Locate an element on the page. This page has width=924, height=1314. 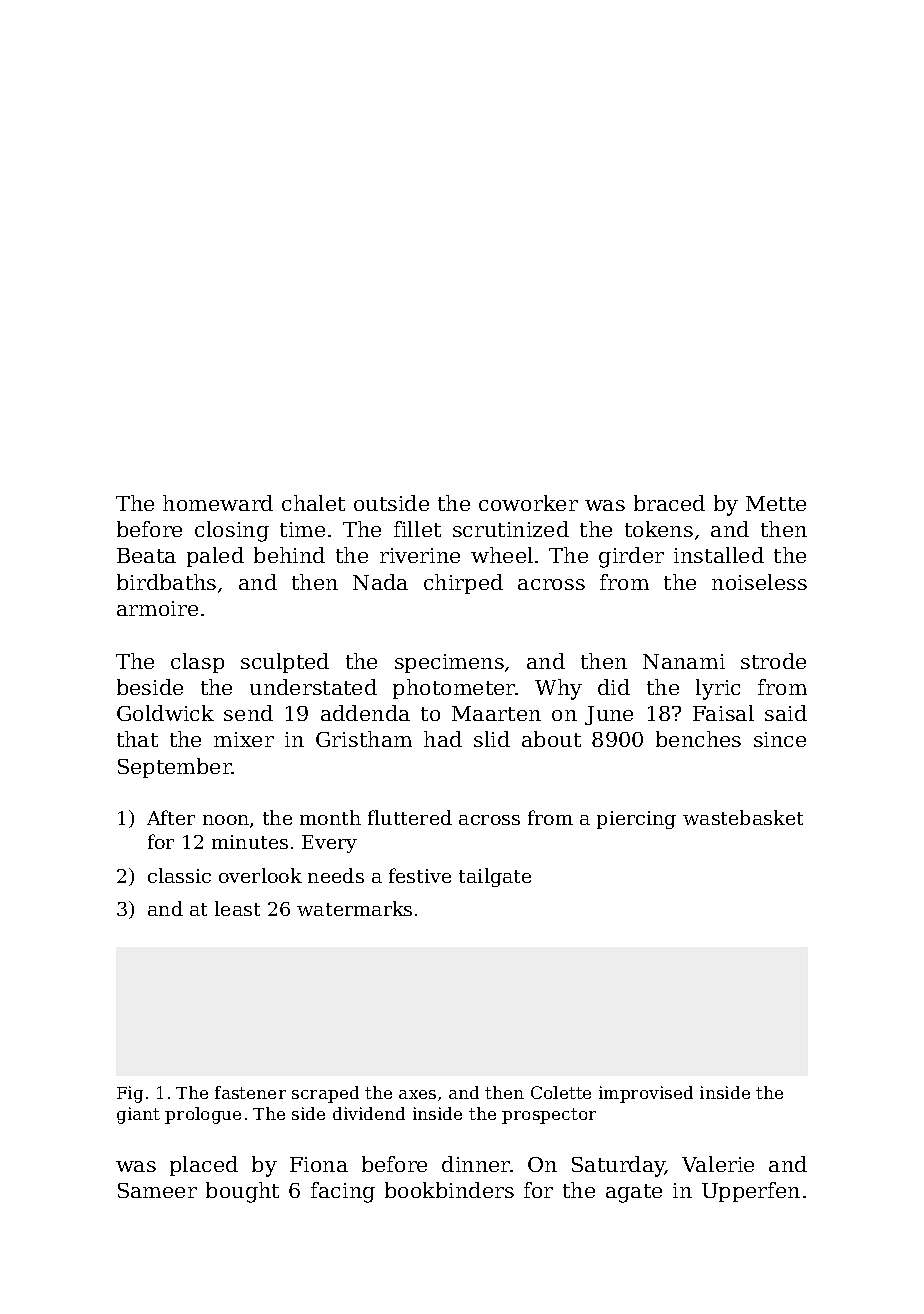
girder is located at coordinates (631, 557).
